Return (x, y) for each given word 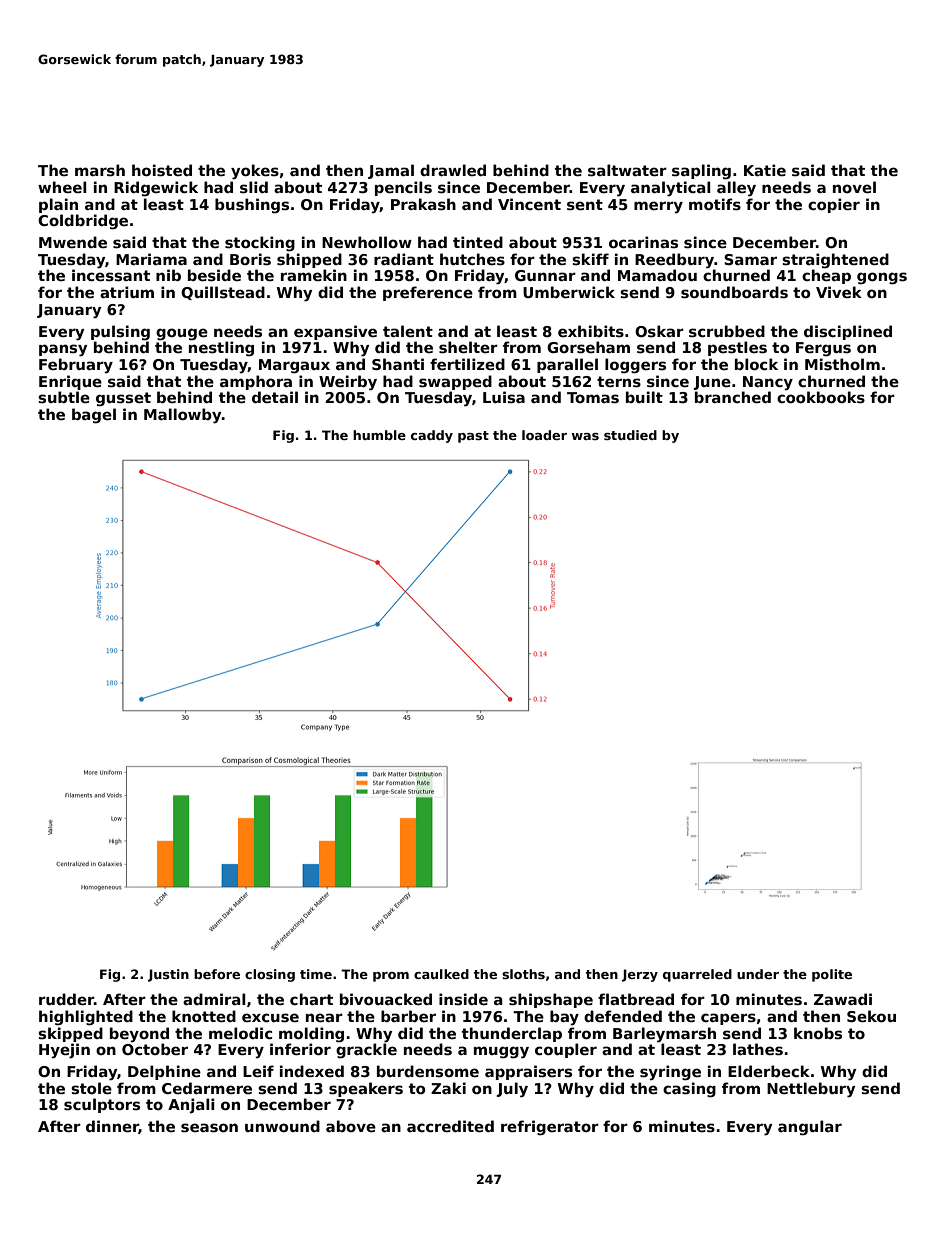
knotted (204, 1016)
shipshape (551, 1000)
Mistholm (842, 364)
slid (254, 187)
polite (832, 975)
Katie (765, 170)
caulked (441, 974)
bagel (94, 415)
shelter (468, 347)
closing (270, 975)
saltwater (627, 170)
